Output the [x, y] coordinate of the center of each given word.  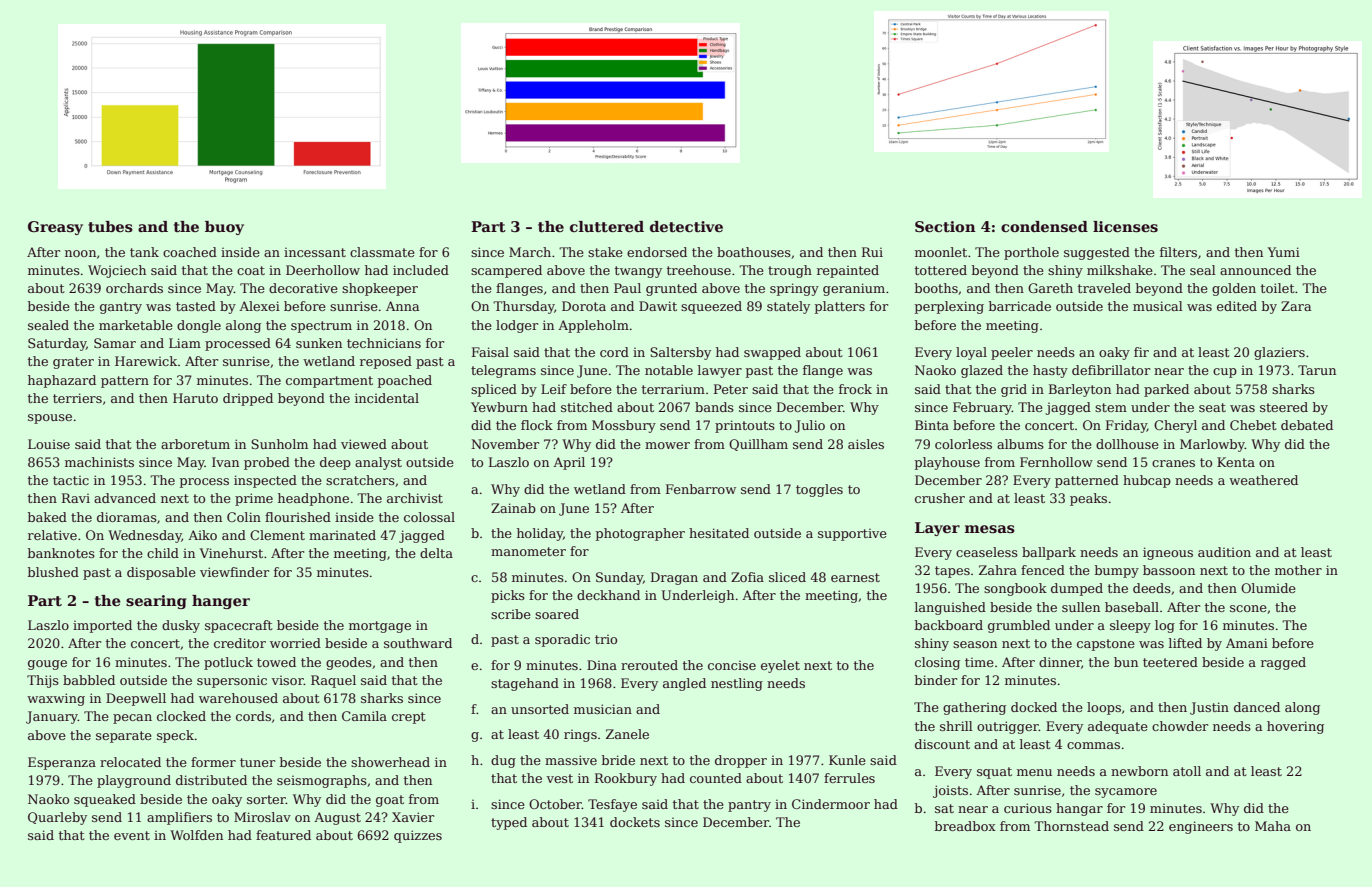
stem [1111, 407]
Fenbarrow [701, 489]
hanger [221, 602]
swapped [772, 353]
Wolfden [196, 835]
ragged [1283, 663]
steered [1284, 407]
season [975, 644]
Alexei [259, 306]
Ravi [76, 498]
